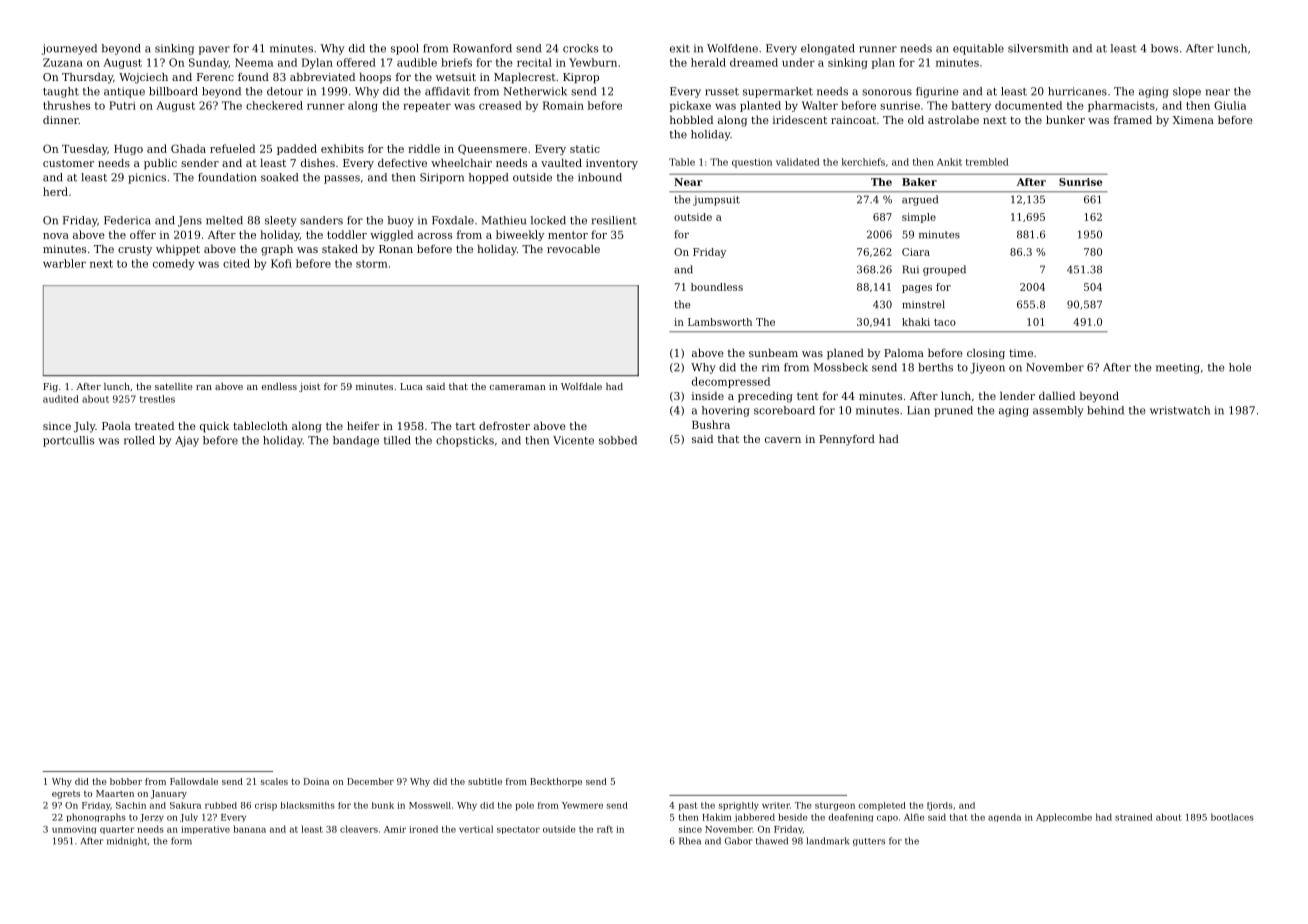 The width and height of the page is (1308, 924). What do you see at coordinates (911, 269) in the page?
I see `Rui` at bounding box center [911, 269].
